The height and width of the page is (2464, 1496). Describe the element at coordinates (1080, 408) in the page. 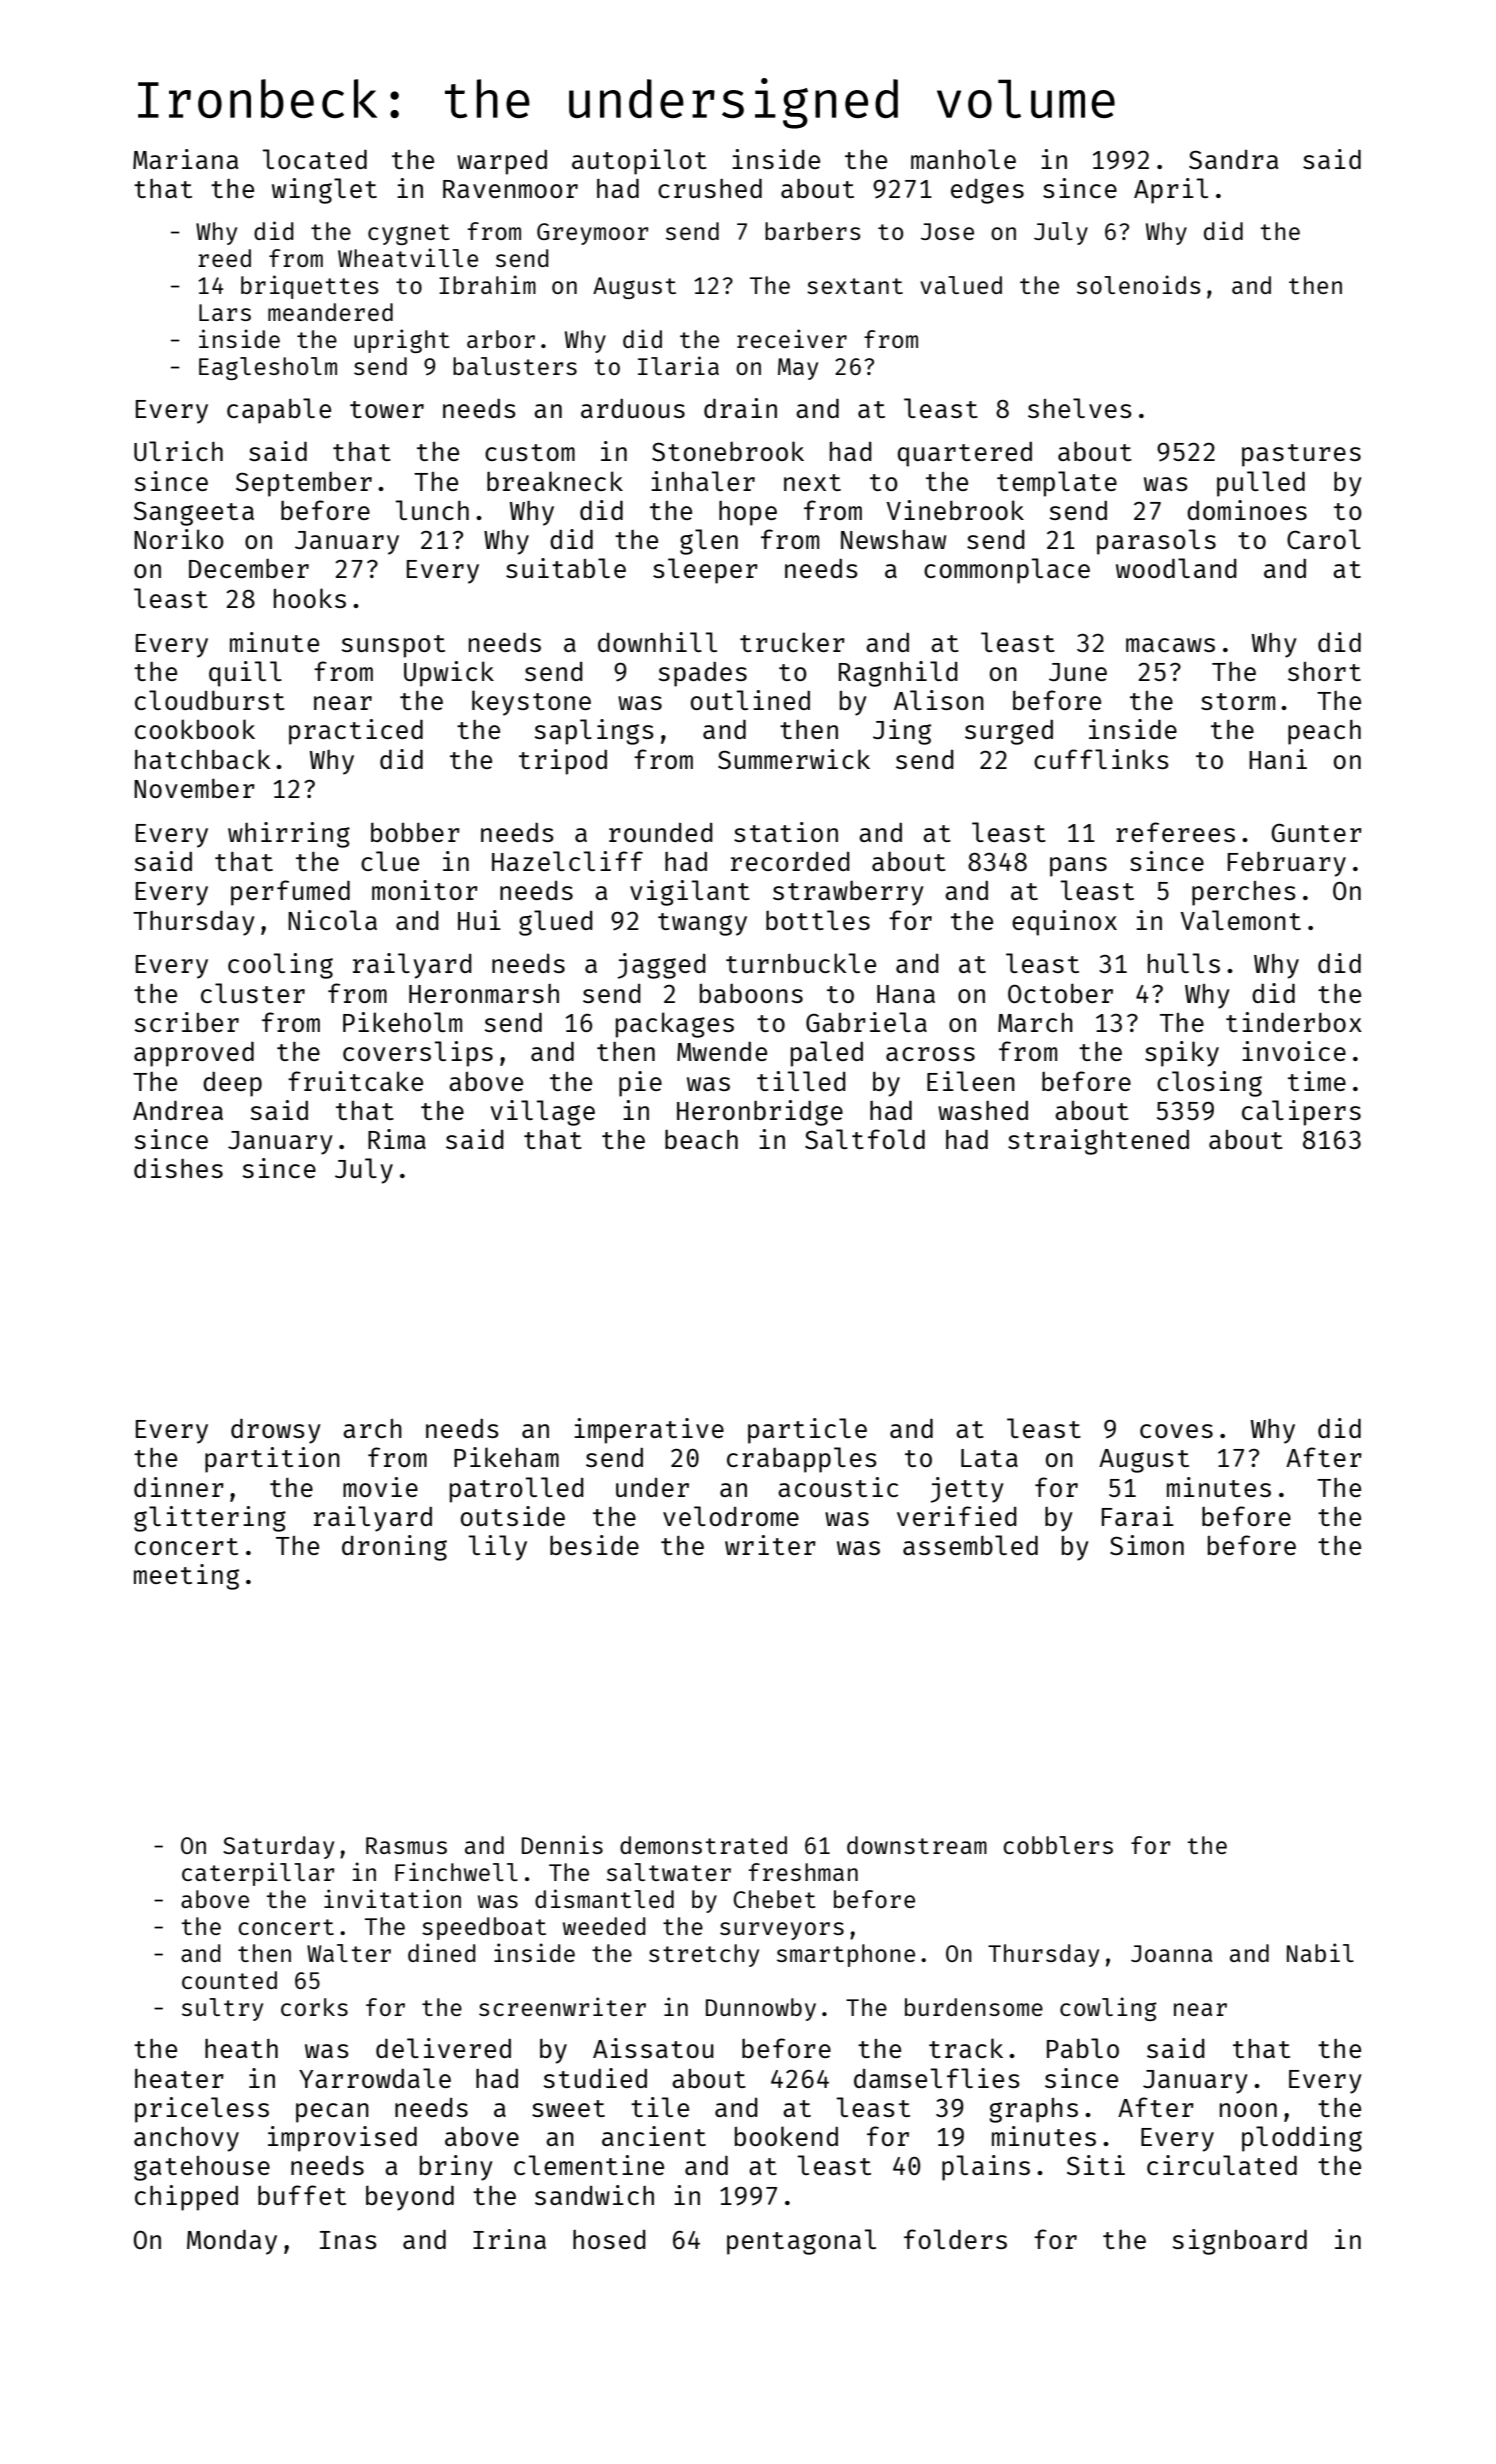

I see `shelves` at that location.
